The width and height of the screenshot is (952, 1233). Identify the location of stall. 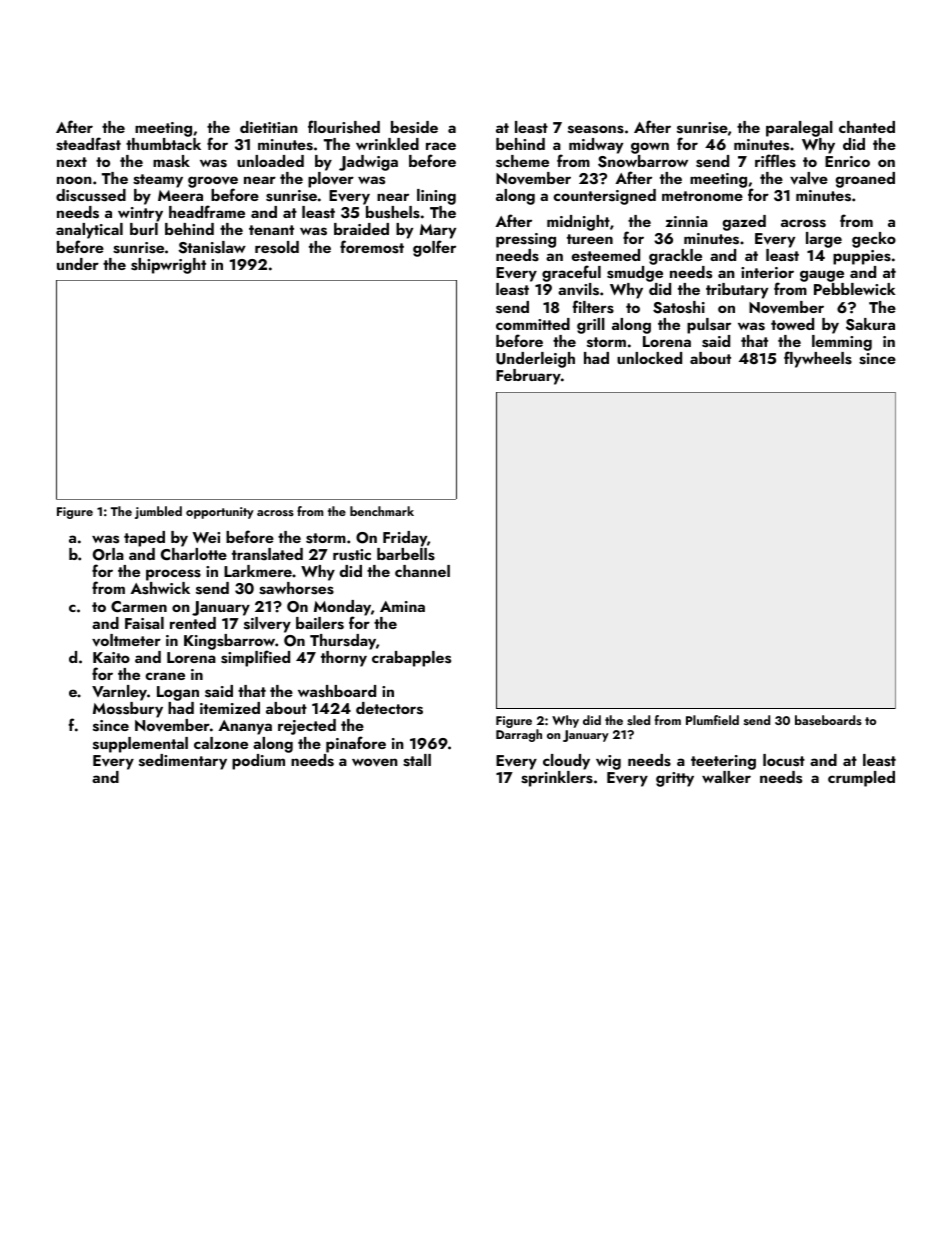
(417, 760).
